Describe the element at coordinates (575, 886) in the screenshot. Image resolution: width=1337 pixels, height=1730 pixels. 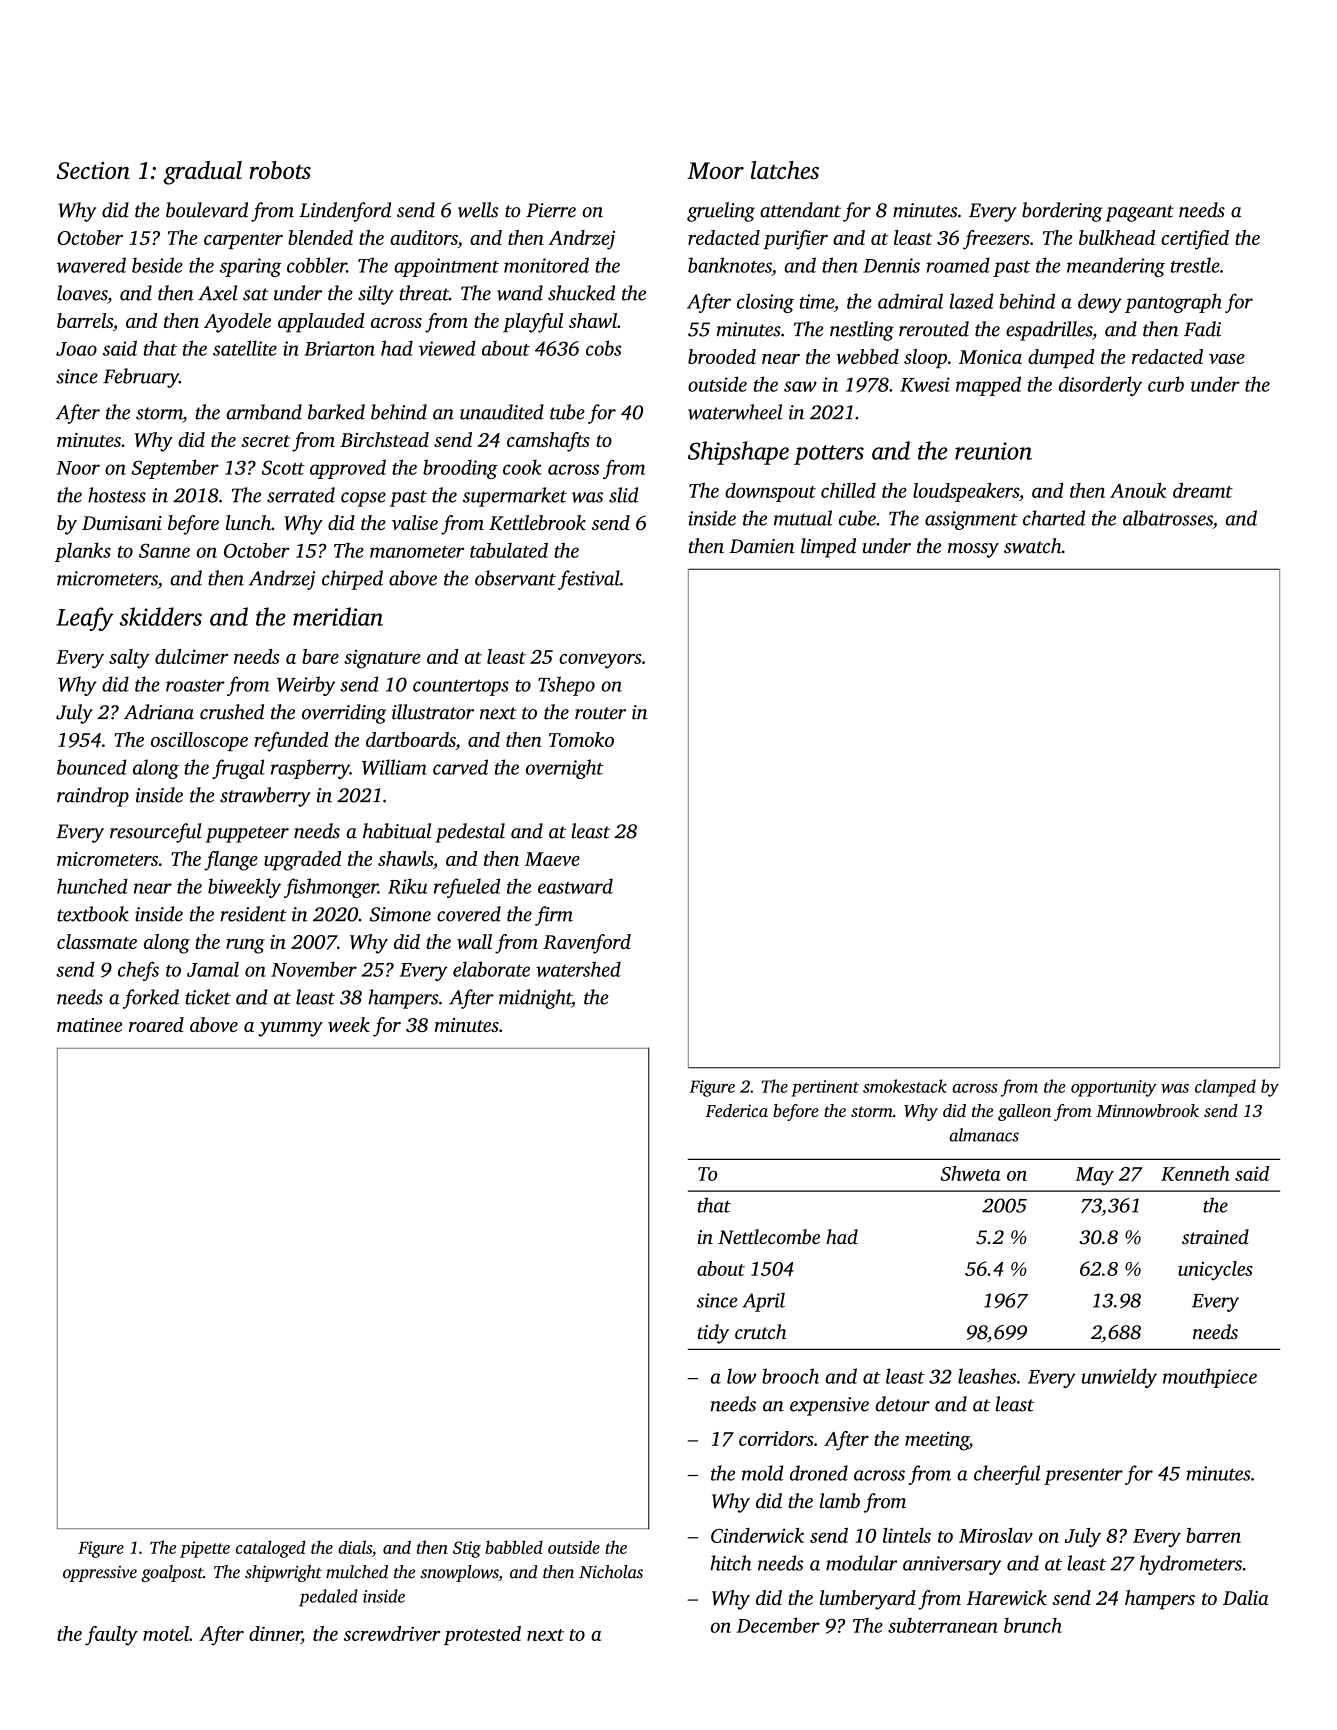
I see `eastward` at that location.
